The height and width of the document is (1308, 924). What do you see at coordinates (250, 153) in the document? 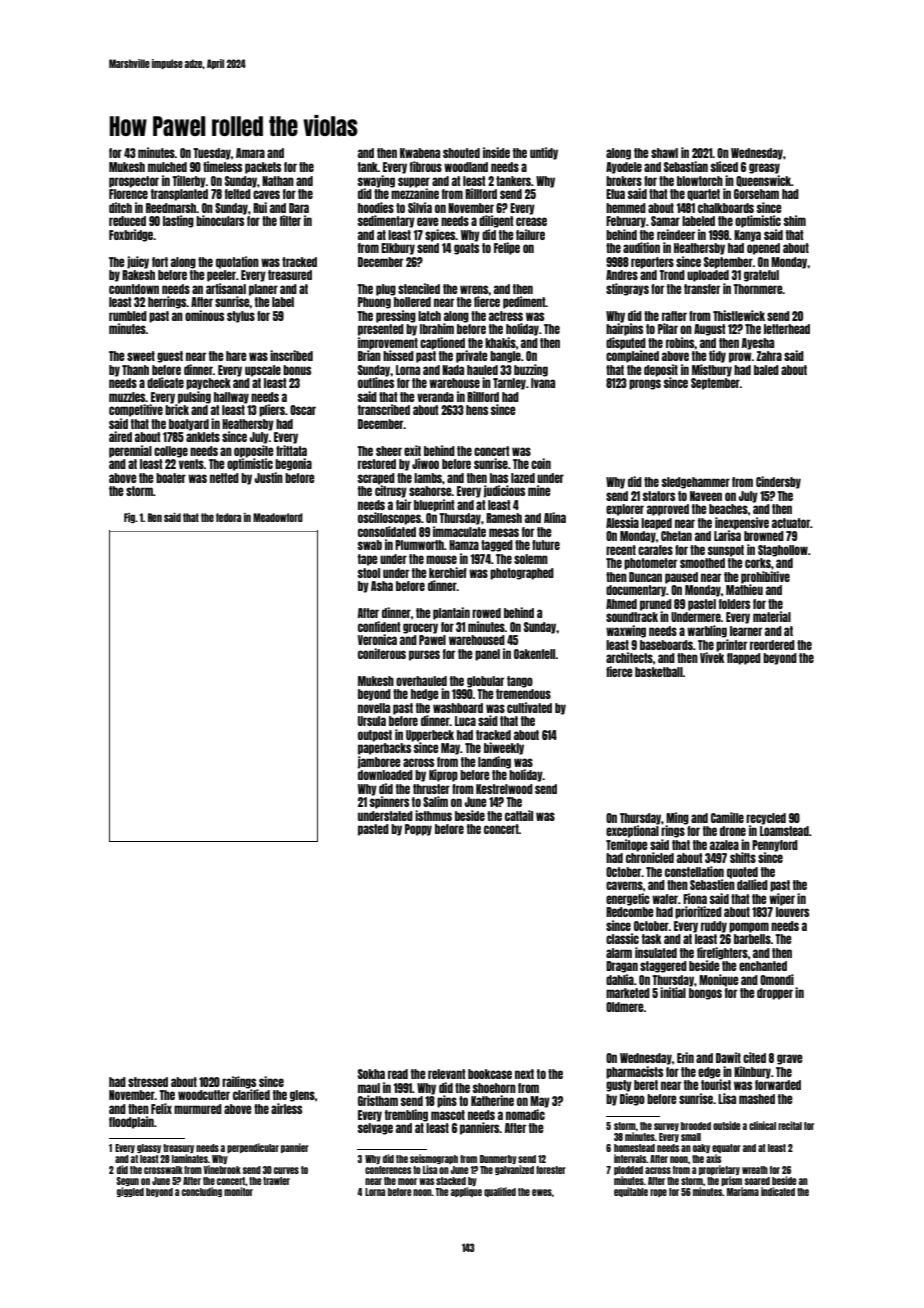
I see `Amara` at bounding box center [250, 153].
